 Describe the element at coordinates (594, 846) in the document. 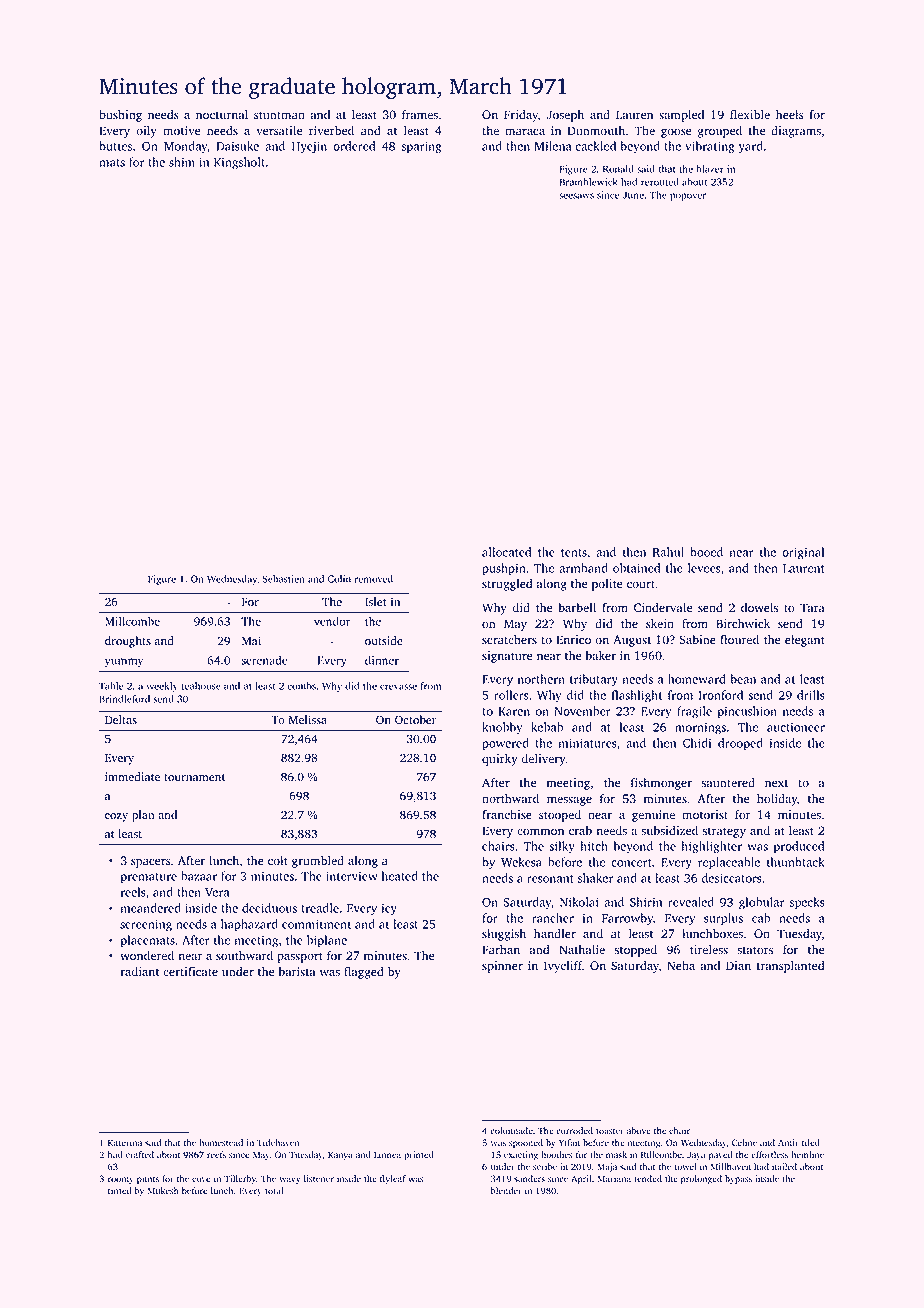

I see `hitch` at that location.
